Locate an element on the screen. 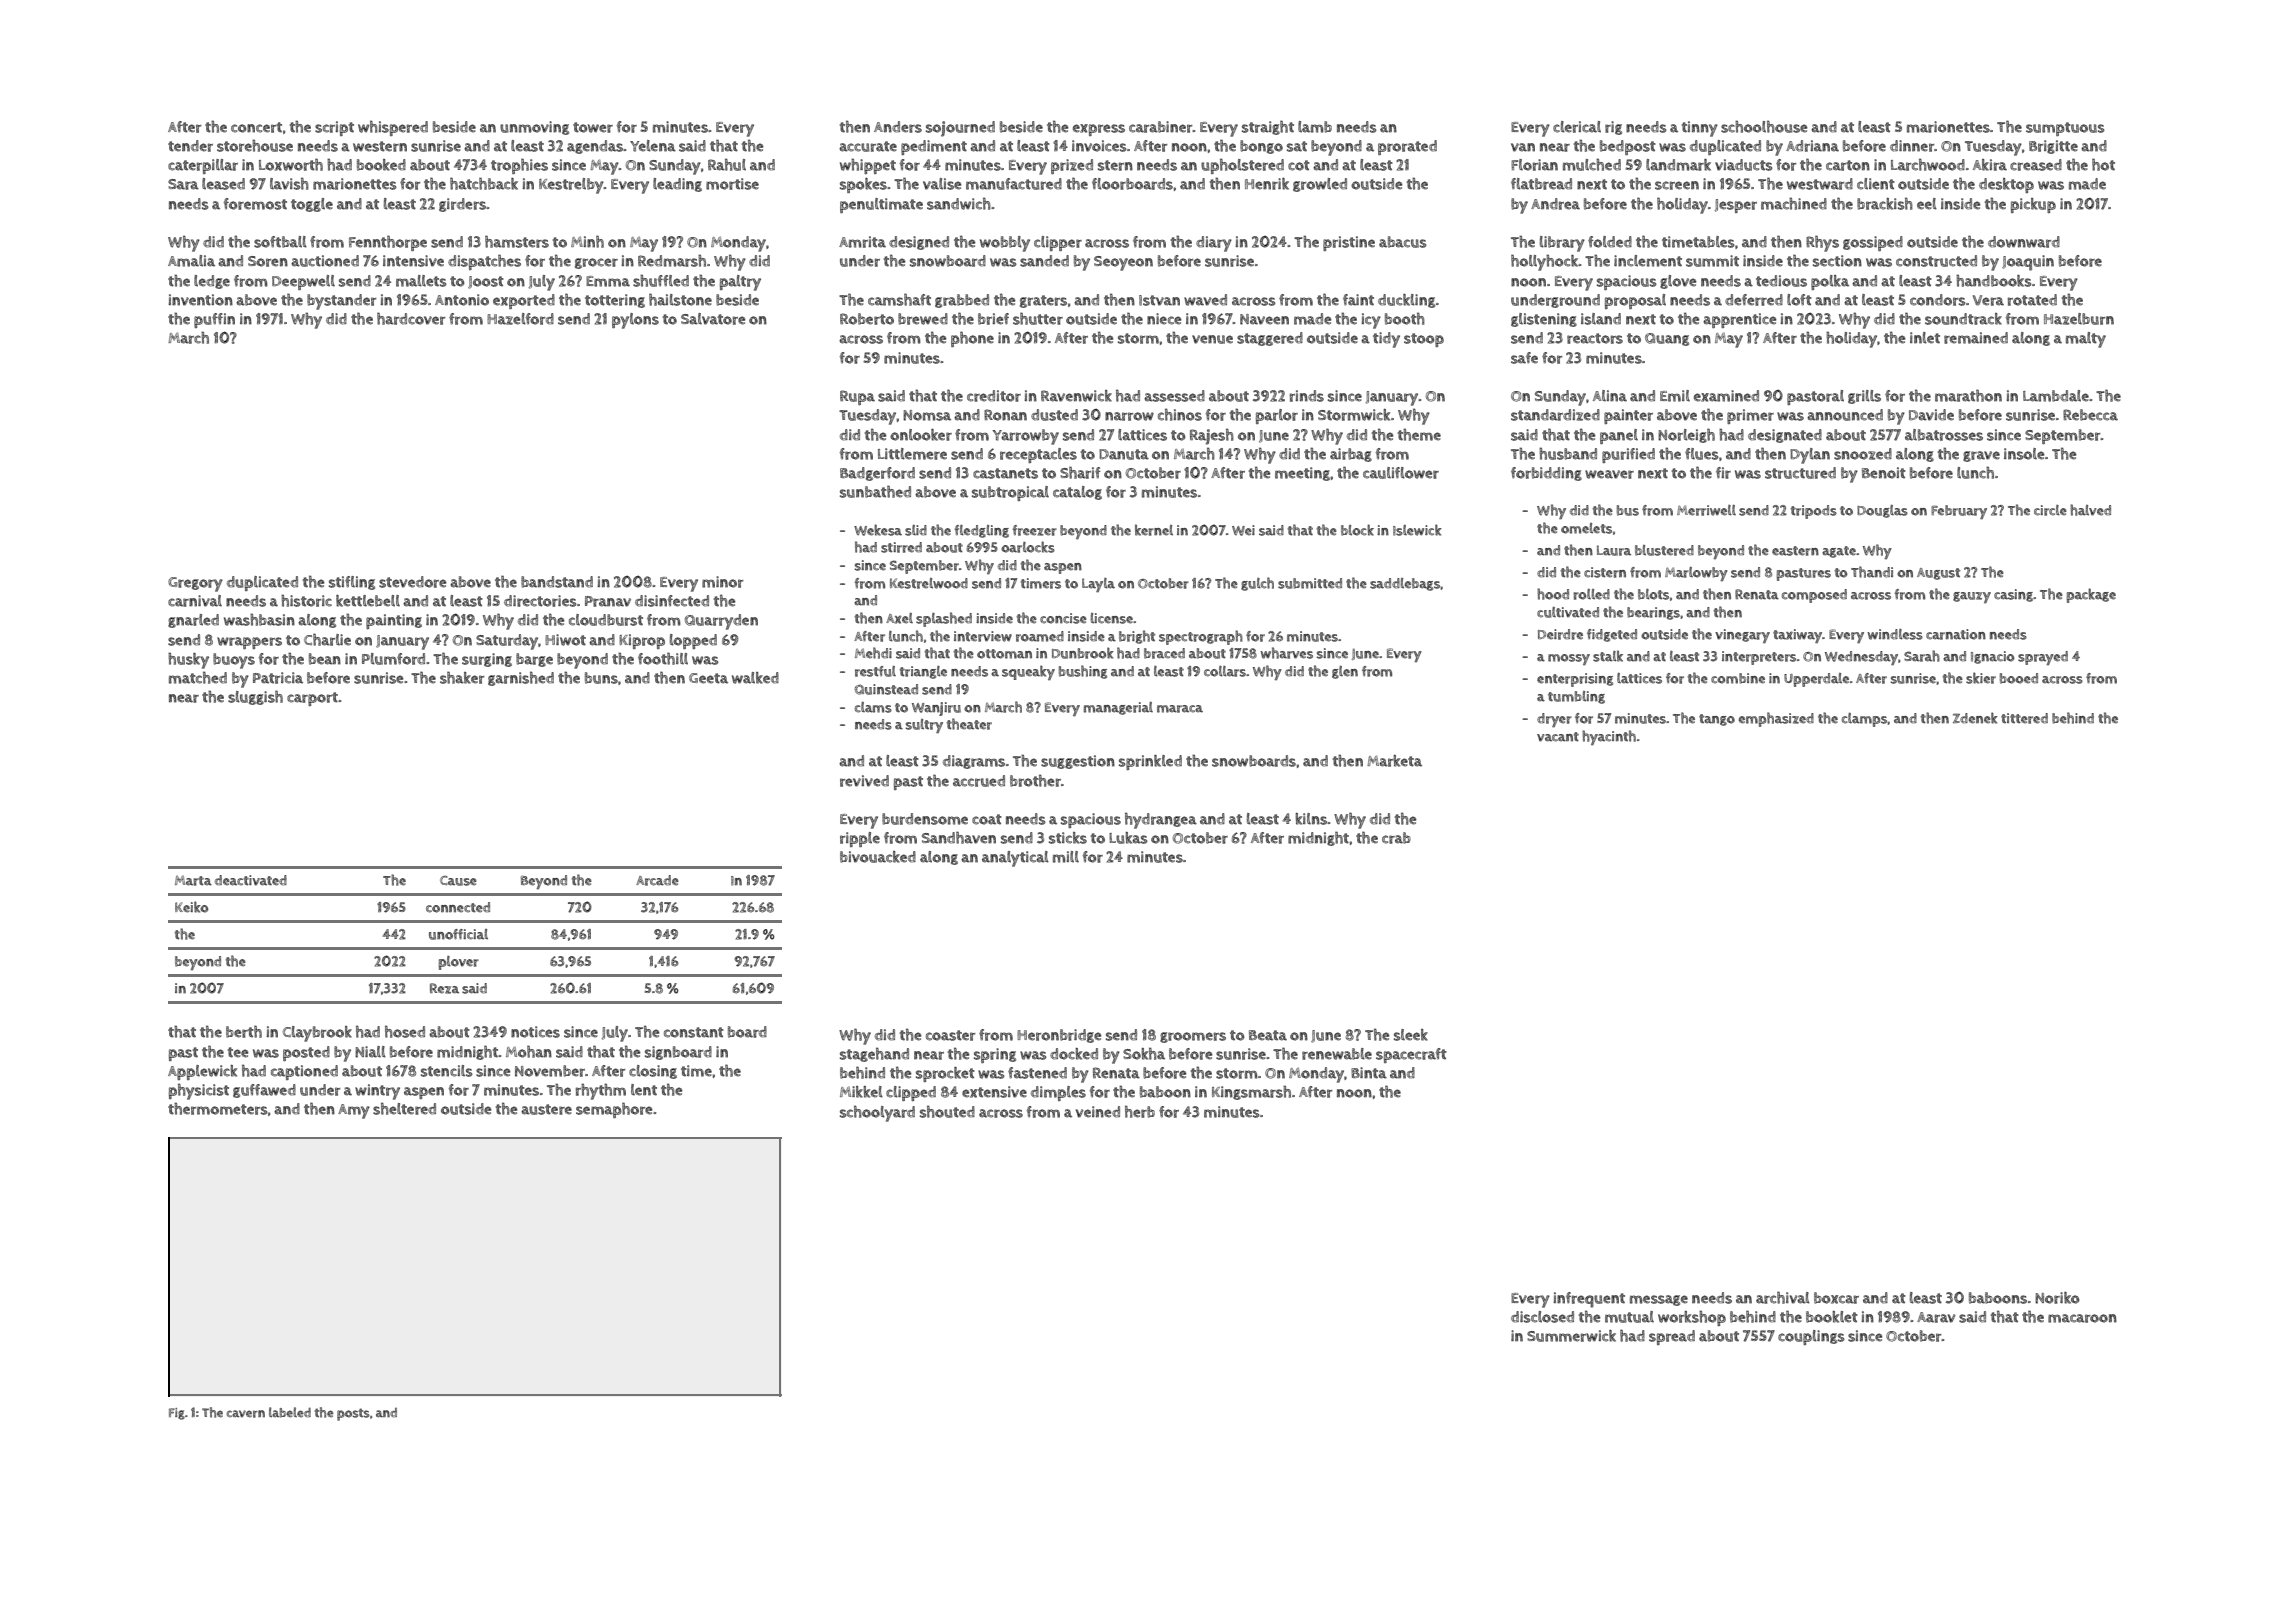 Image resolution: width=2292 pixels, height=1620 pixels. infrequent is located at coordinates (1589, 1300).
